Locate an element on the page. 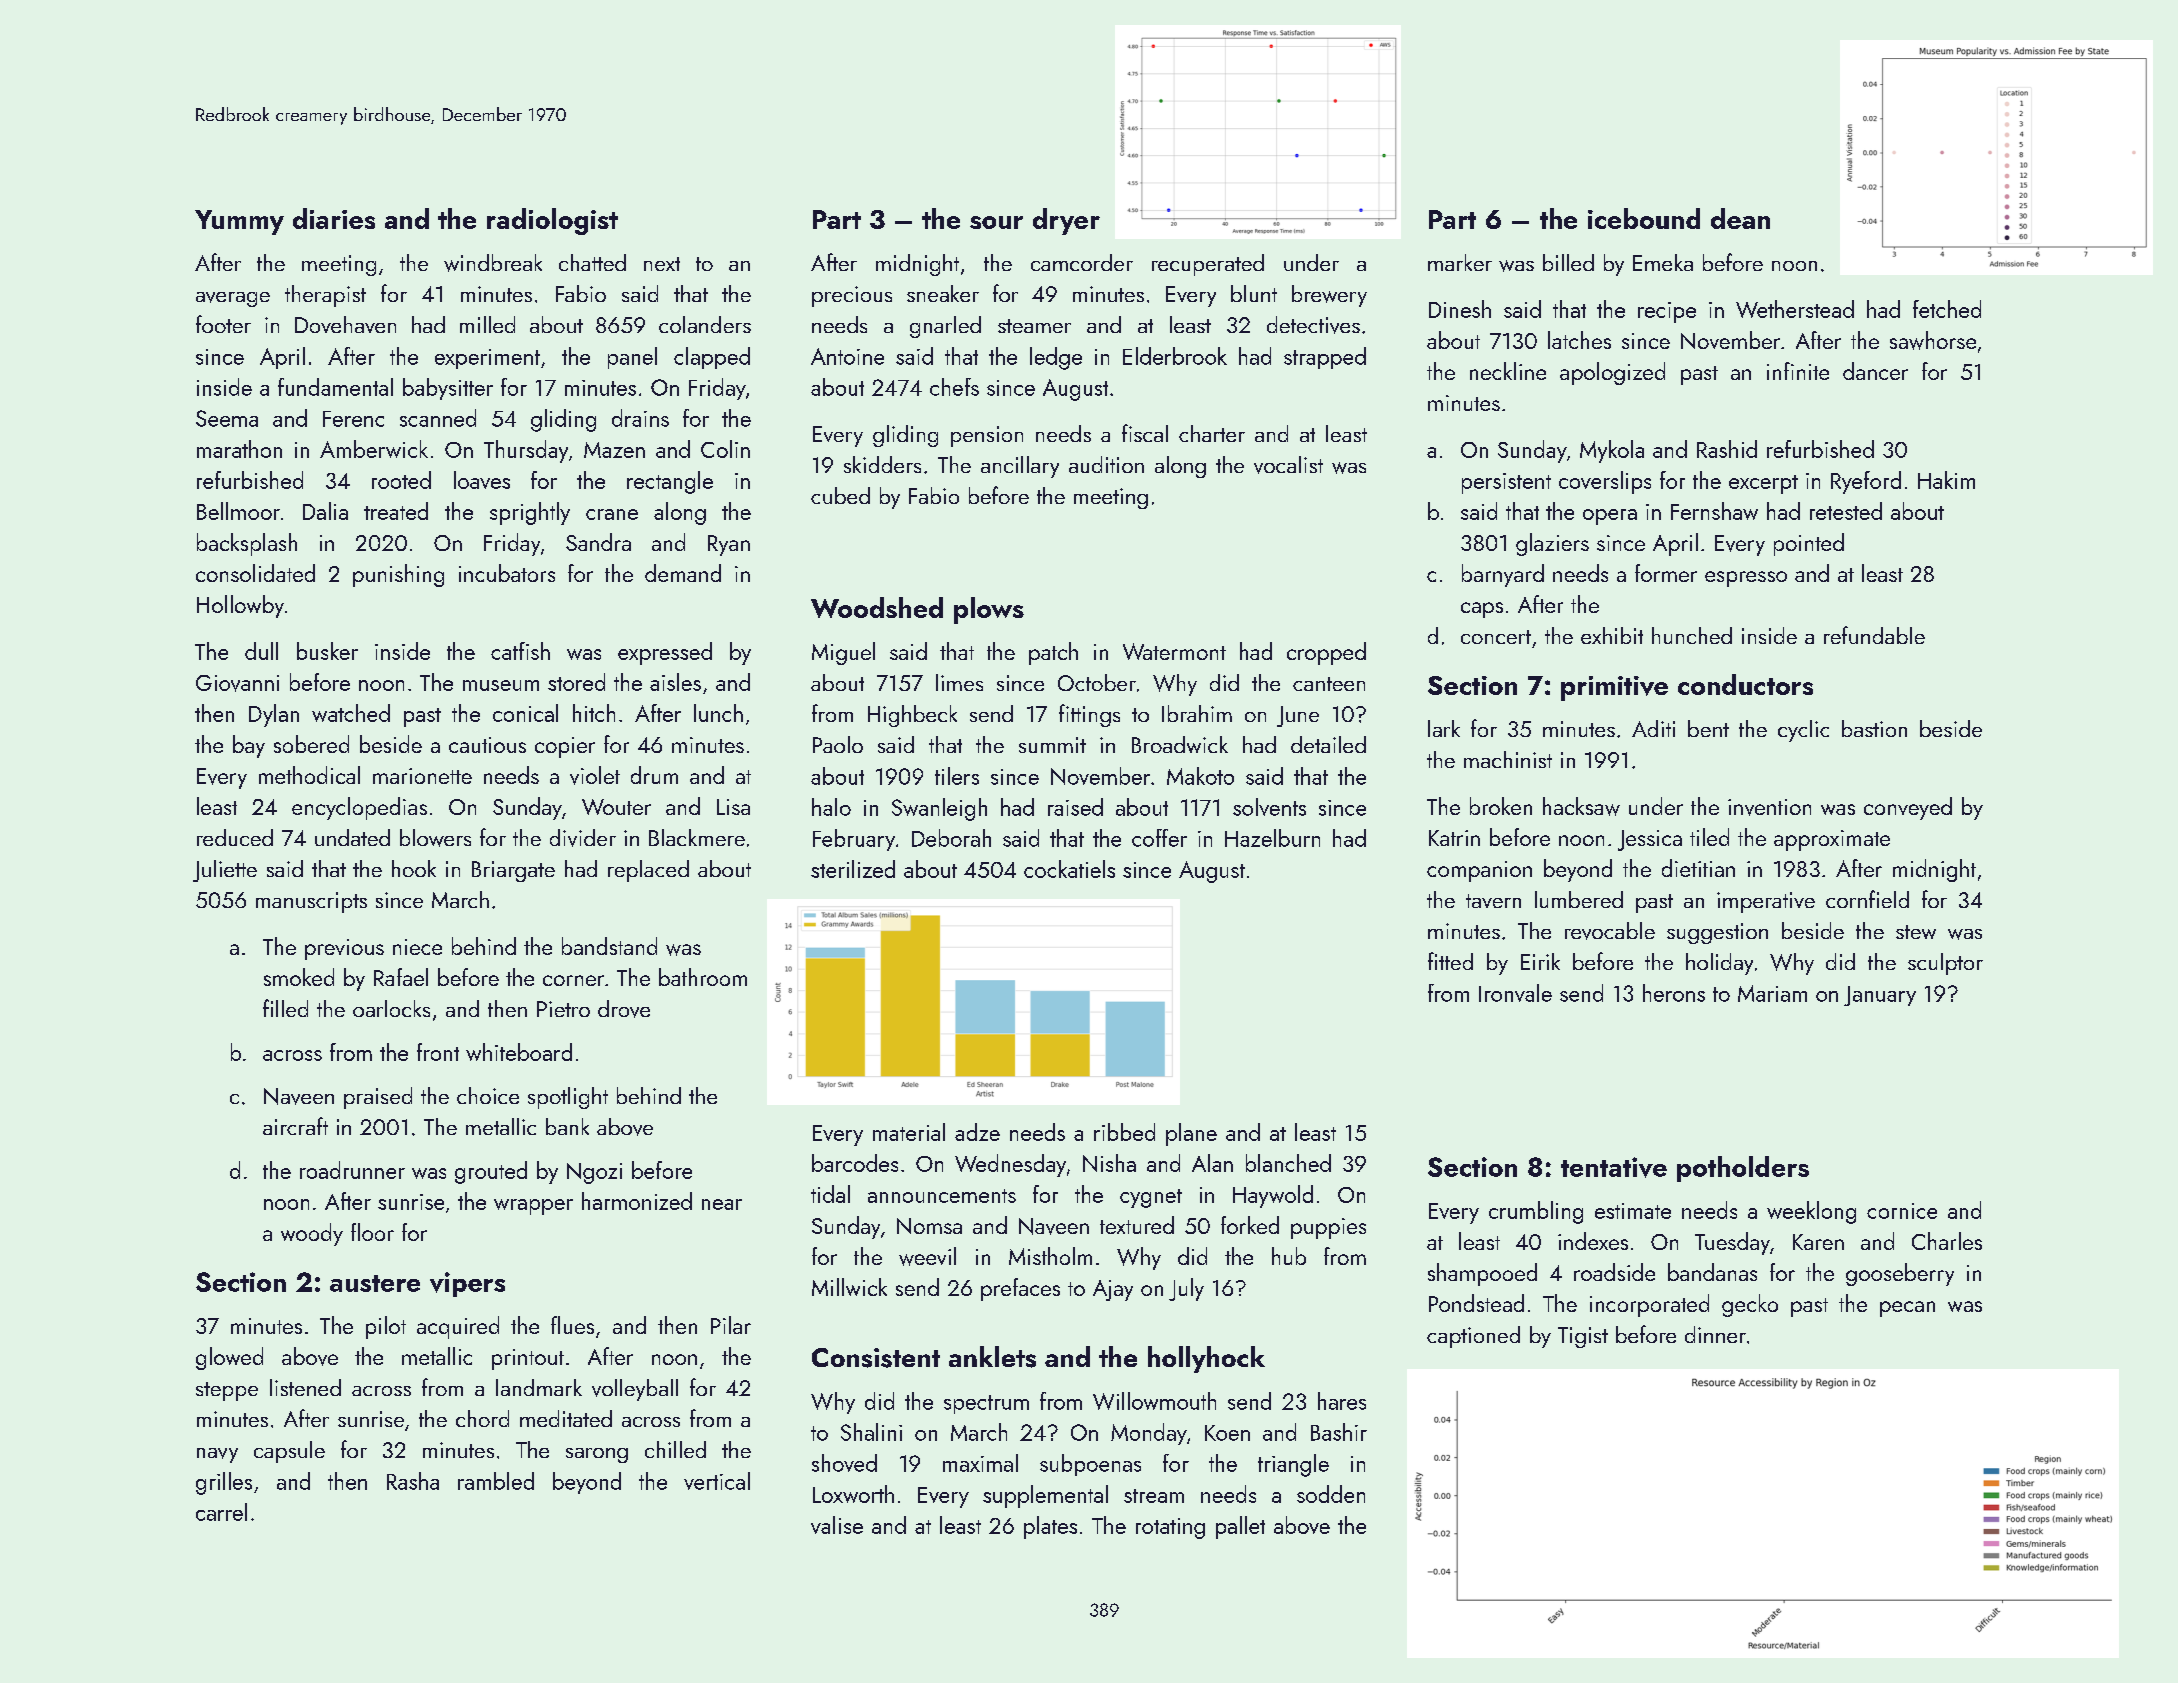 This document has height=1683, width=2178. front is located at coordinates (438, 1052).
